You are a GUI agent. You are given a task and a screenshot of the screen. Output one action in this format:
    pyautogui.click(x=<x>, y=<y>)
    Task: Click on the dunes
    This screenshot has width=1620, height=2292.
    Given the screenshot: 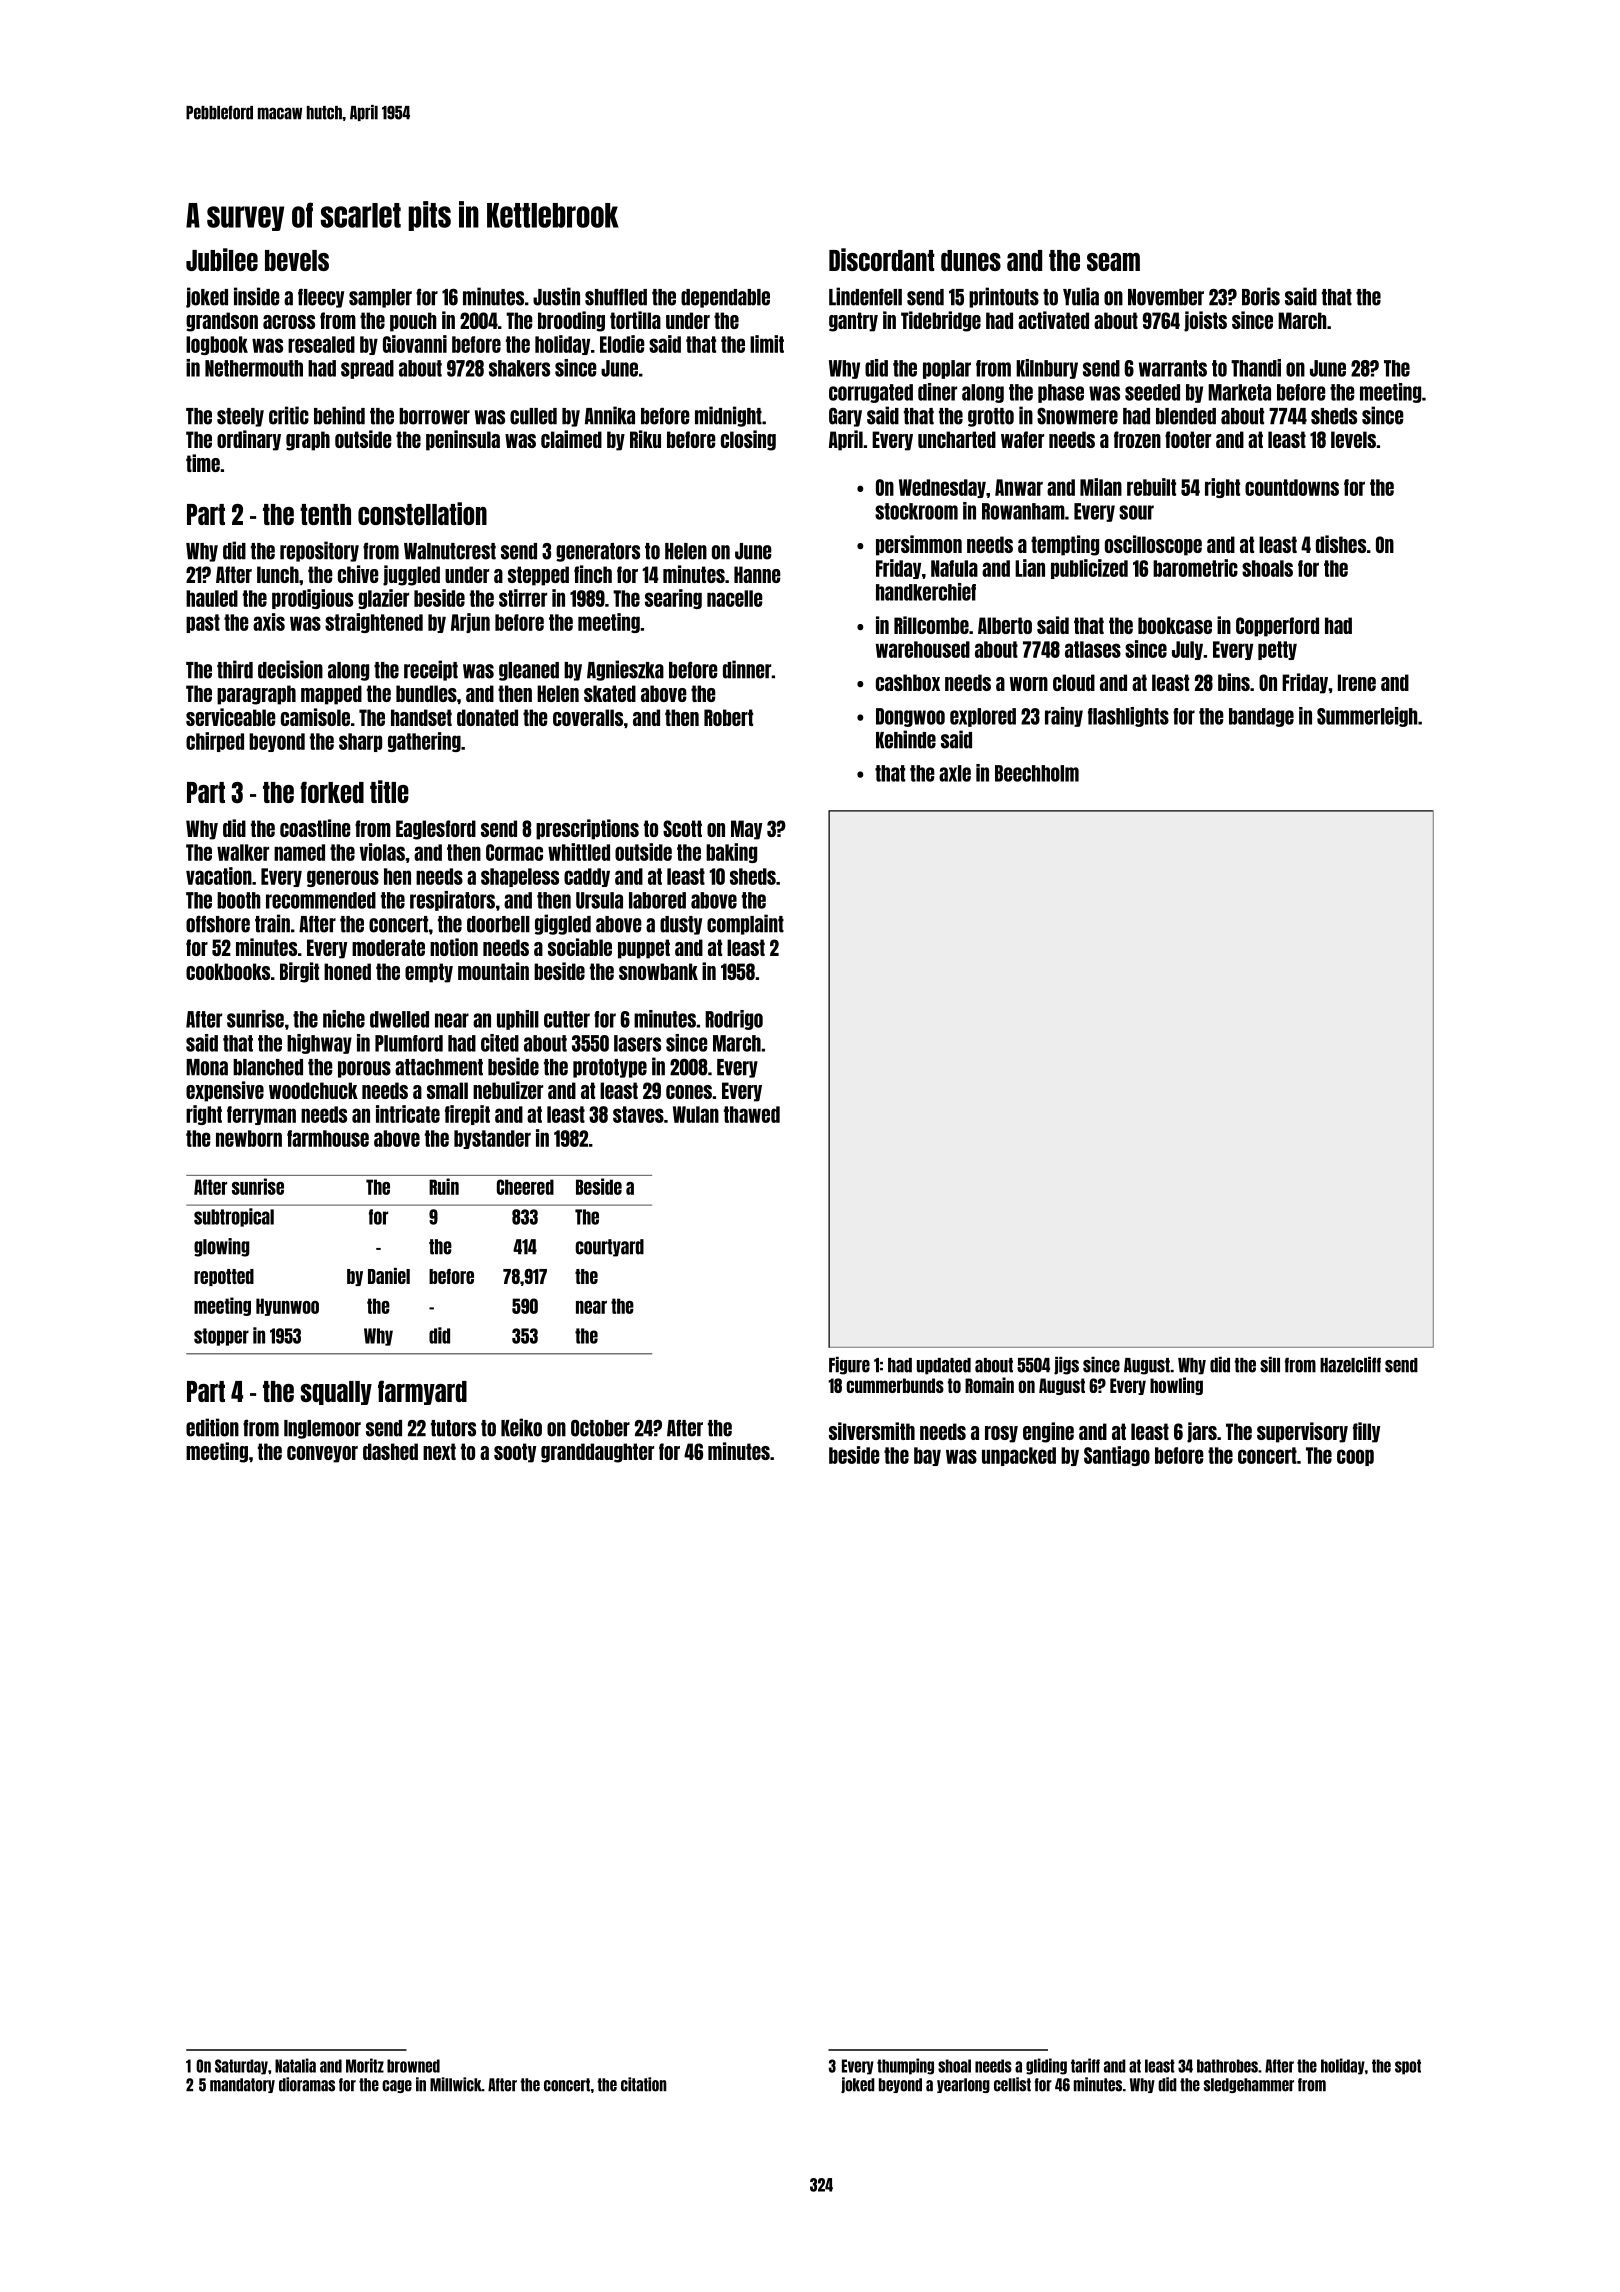 What is the action you would take?
    pyautogui.click(x=971, y=260)
